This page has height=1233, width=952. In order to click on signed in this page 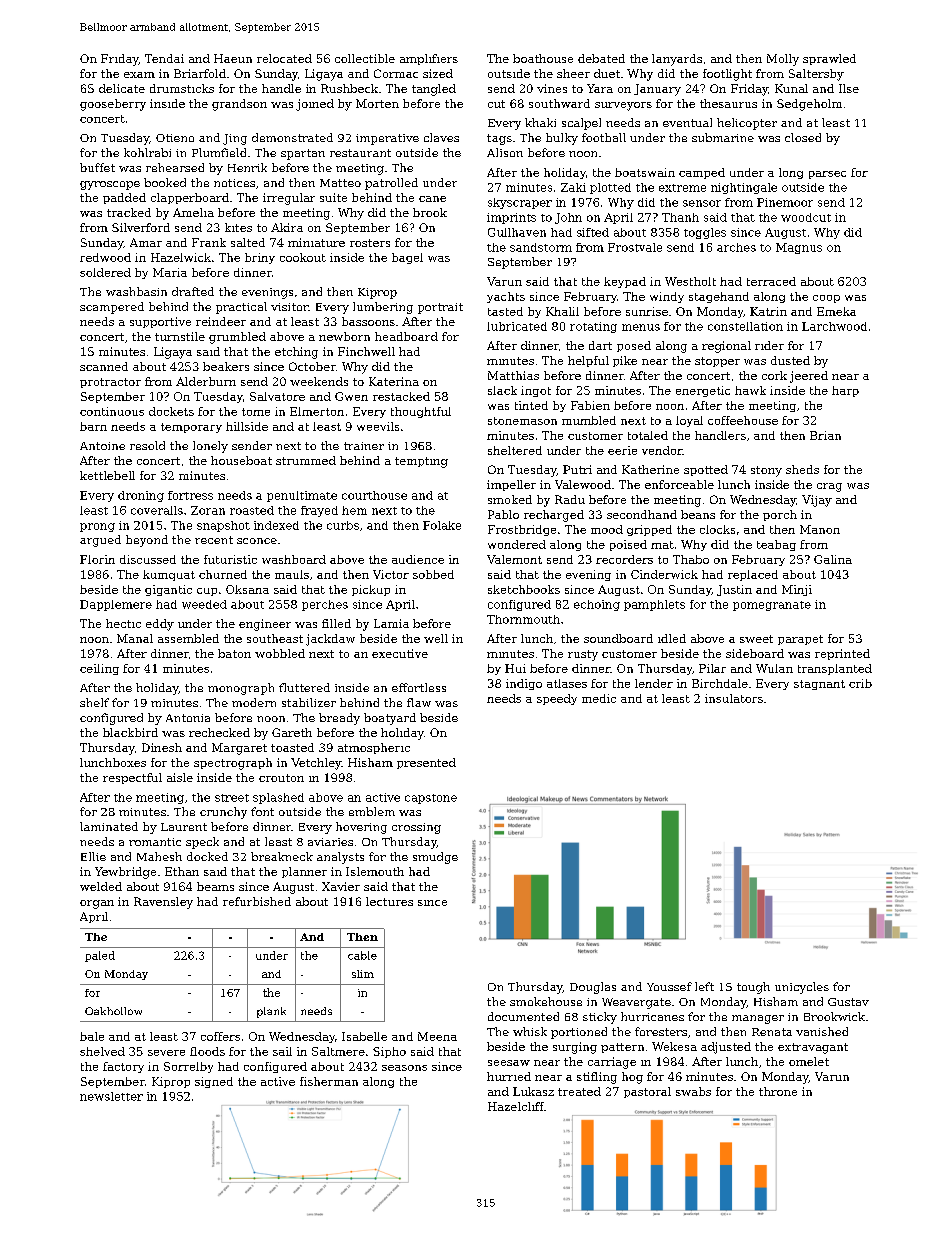, I will do `click(214, 1082)`.
